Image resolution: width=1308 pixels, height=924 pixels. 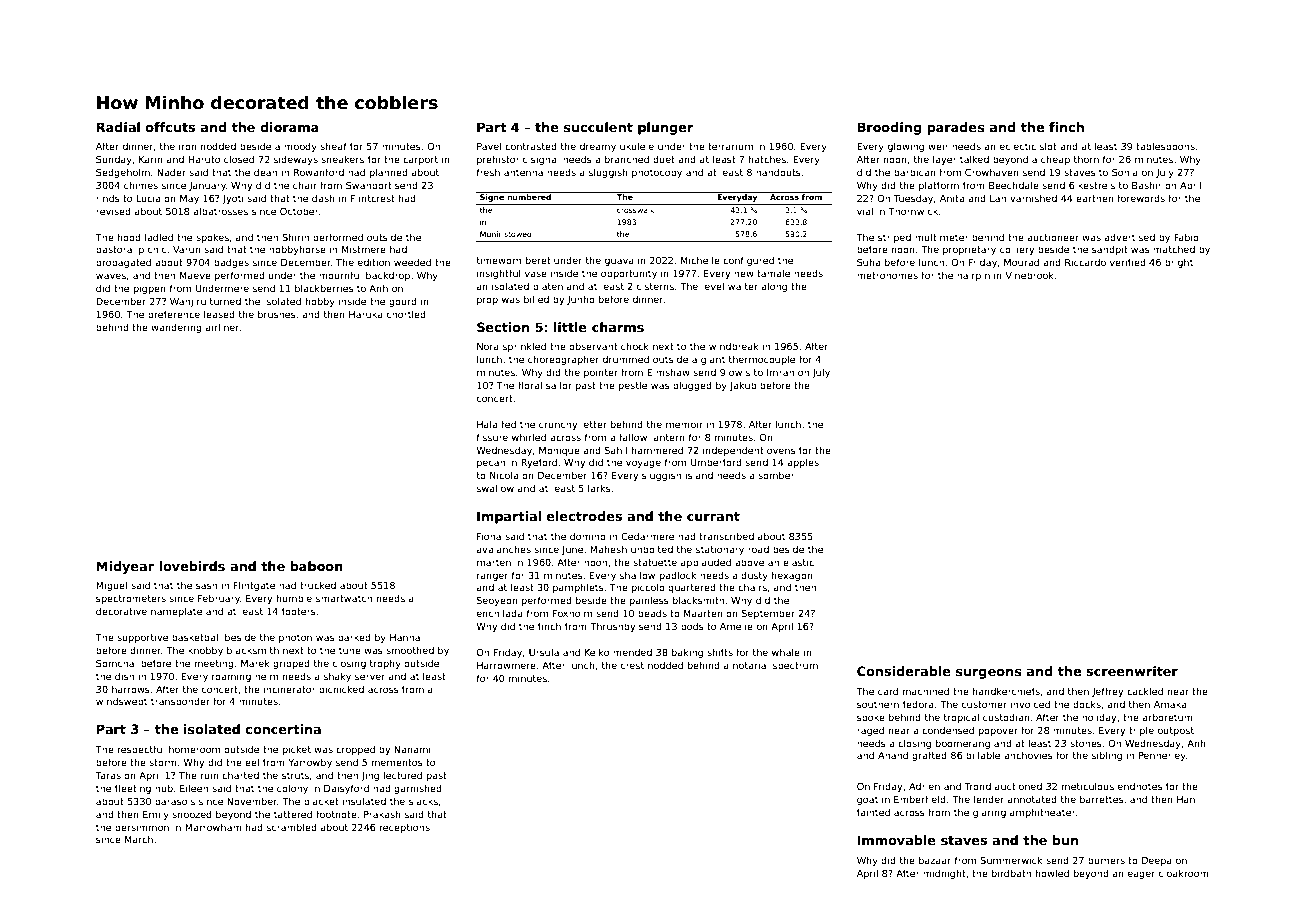 What do you see at coordinates (289, 127) in the screenshot?
I see `diorama` at bounding box center [289, 127].
